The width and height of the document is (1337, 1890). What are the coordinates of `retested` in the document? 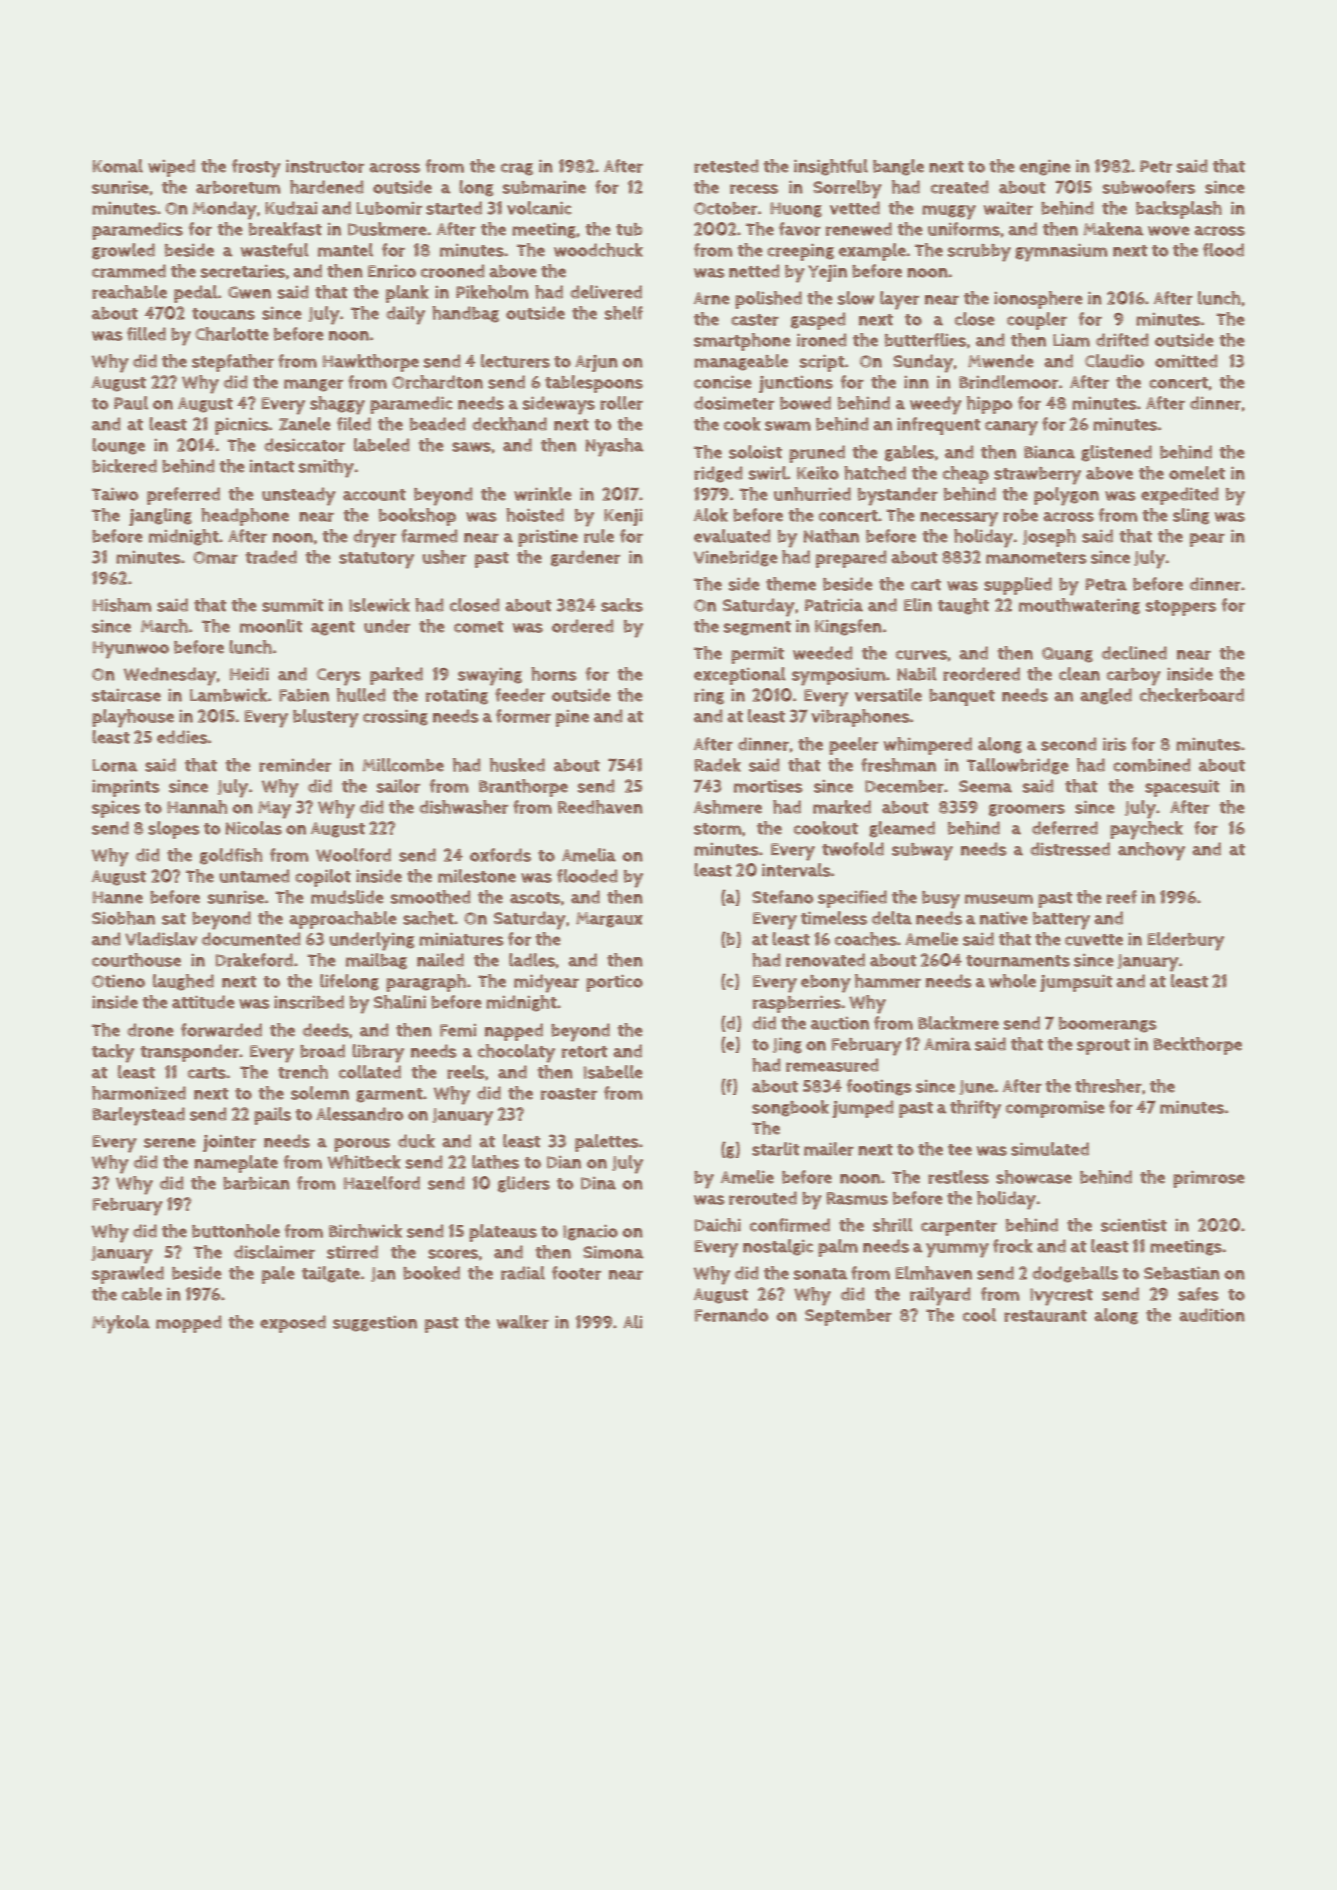 It's located at (726, 166).
